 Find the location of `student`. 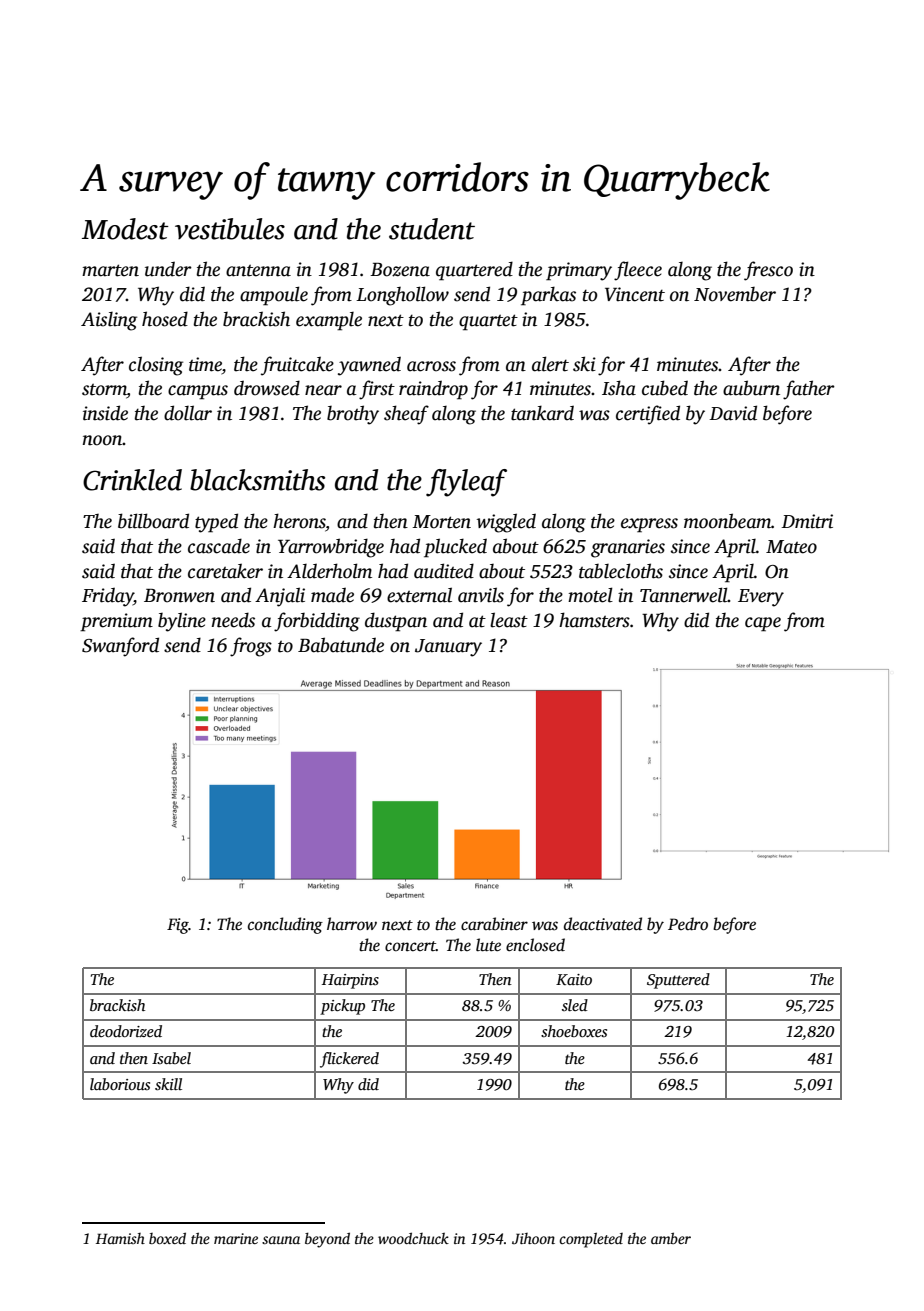

student is located at coordinates (432, 229).
